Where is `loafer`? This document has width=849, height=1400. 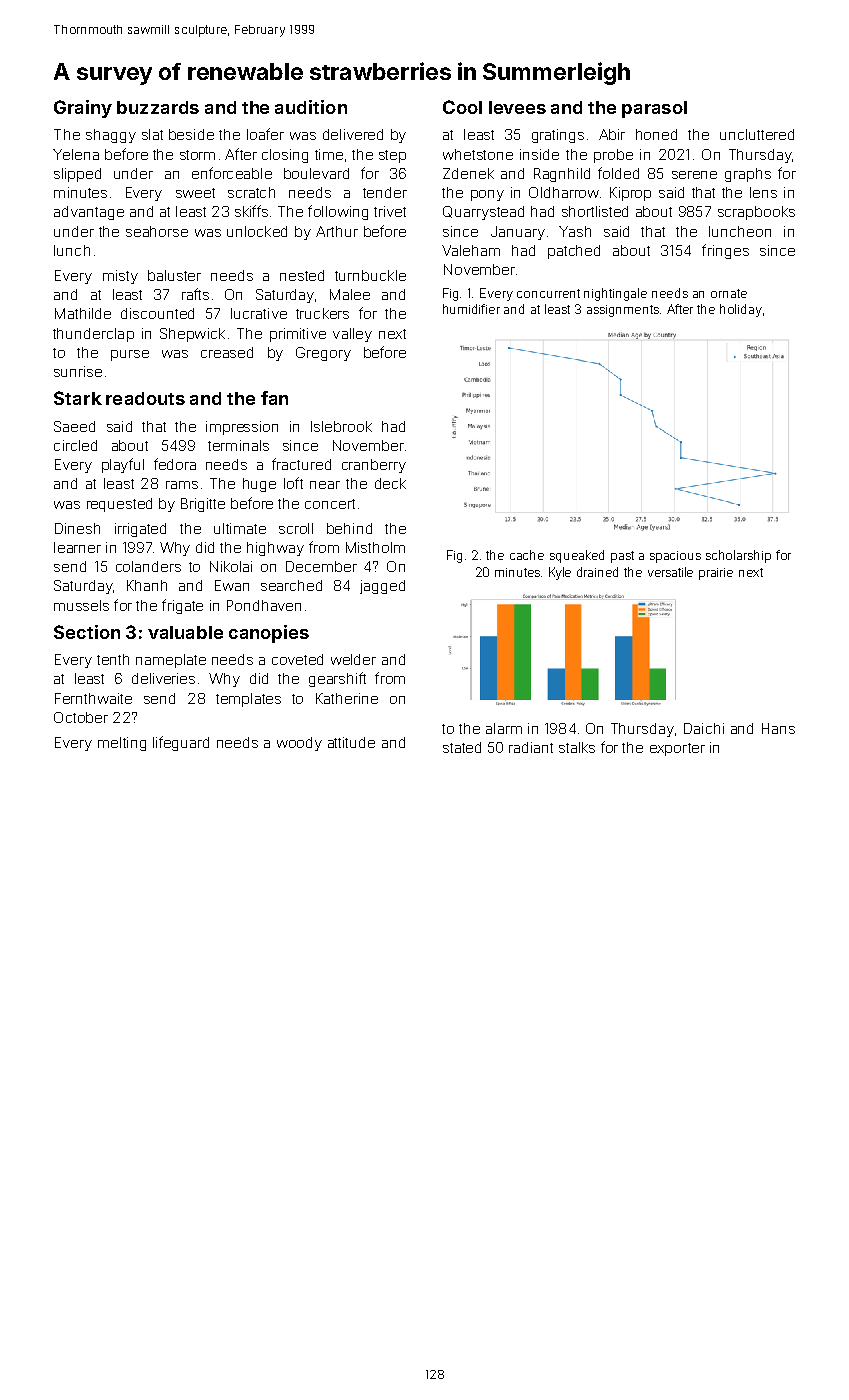 loafer is located at coordinates (265, 134).
